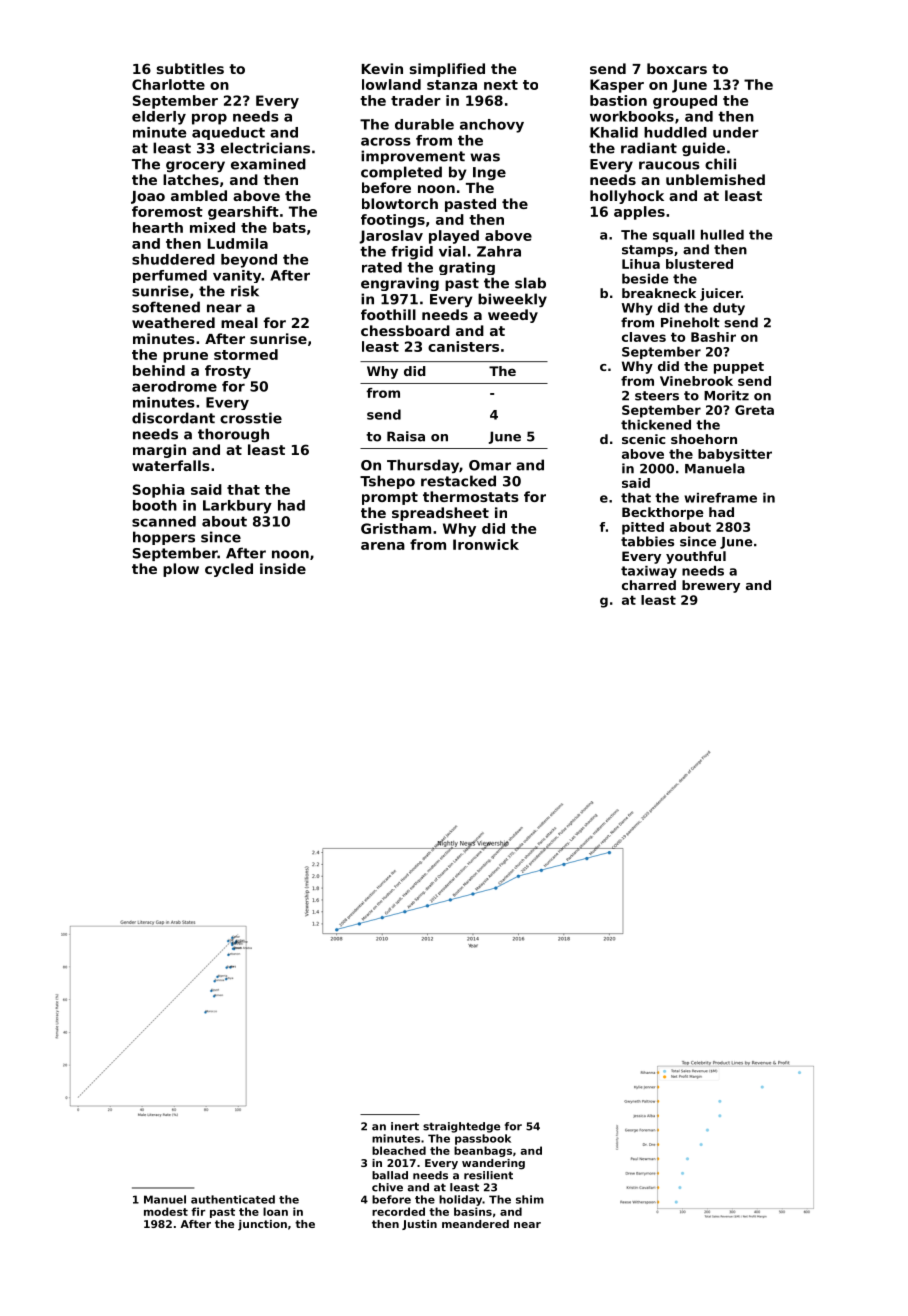 The image size is (908, 1316). I want to click on inert, so click(405, 1126).
